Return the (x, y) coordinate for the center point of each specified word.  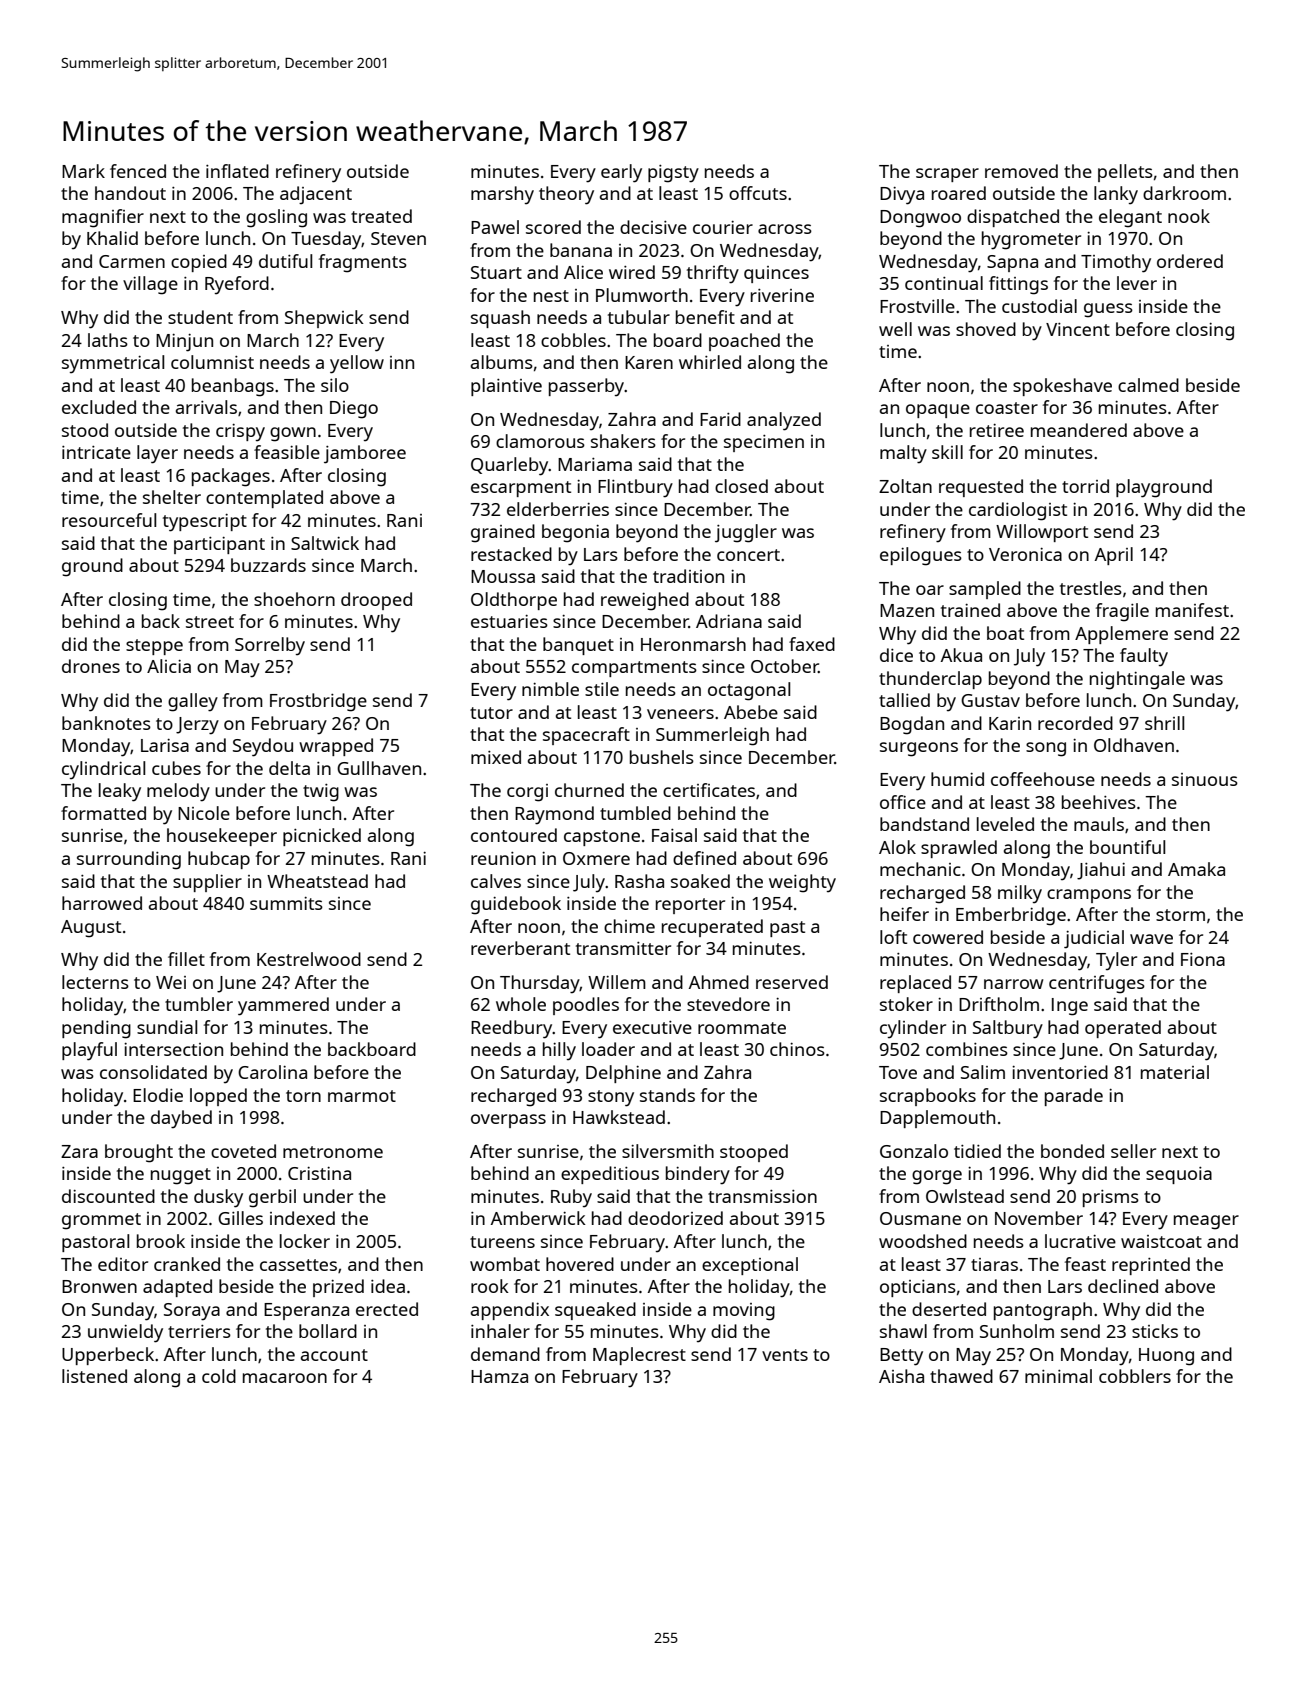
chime (629, 926)
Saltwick (325, 543)
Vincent (1078, 329)
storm (1180, 915)
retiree (997, 430)
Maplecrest (639, 1356)
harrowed (102, 903)
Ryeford (237, 285)
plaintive (506, 387)
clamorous (540, 441)
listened (94, 1376)
